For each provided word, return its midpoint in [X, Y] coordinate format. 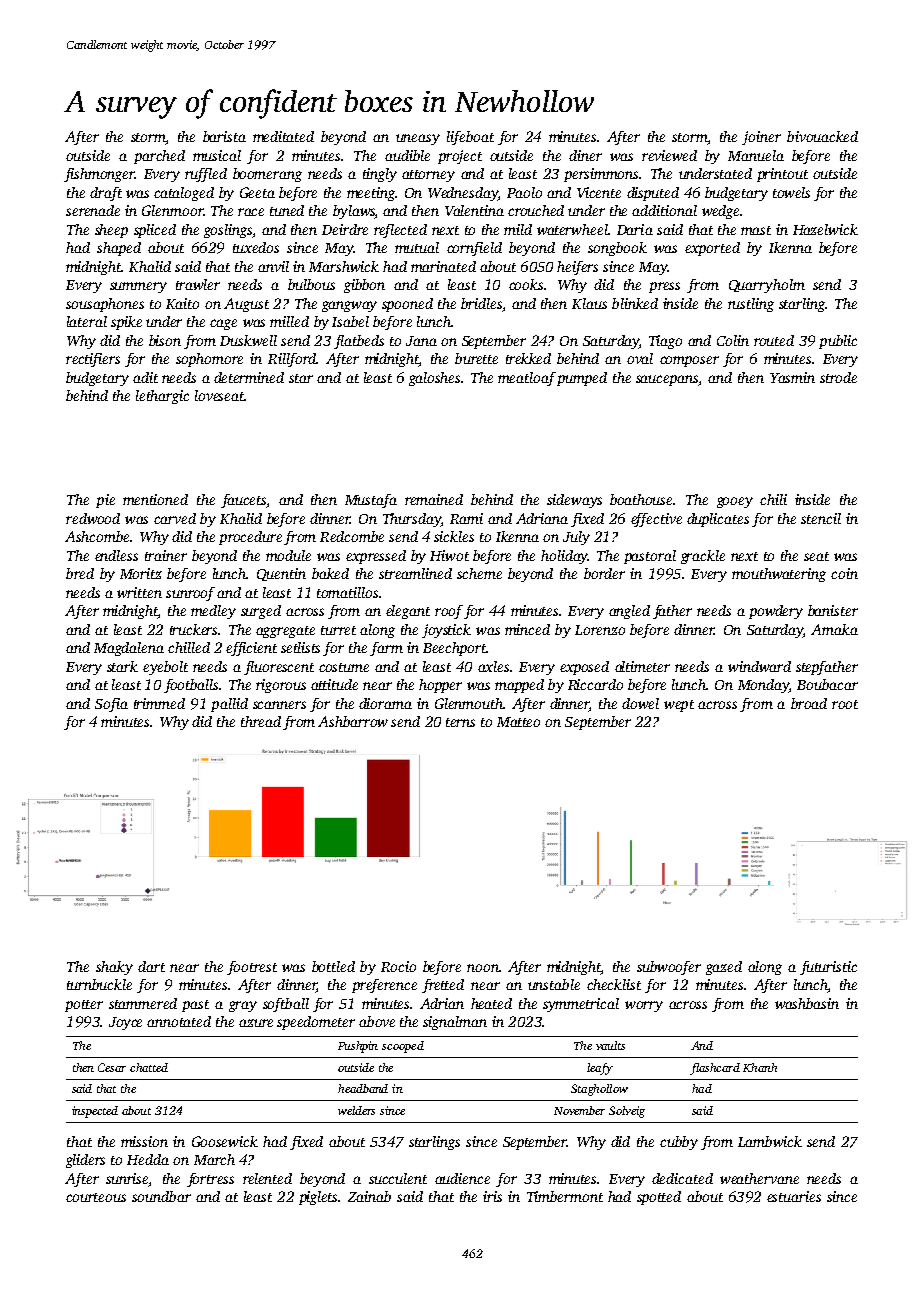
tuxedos [256, 247]
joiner [761, 138]
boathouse [641, 499]
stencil [821, 518]
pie [105, 501]
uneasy [418, 139]
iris [492, 1196]
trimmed [159, 703]
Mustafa [371, 501]
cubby [679, 1143]
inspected [95, 1112]
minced [527, 629]
